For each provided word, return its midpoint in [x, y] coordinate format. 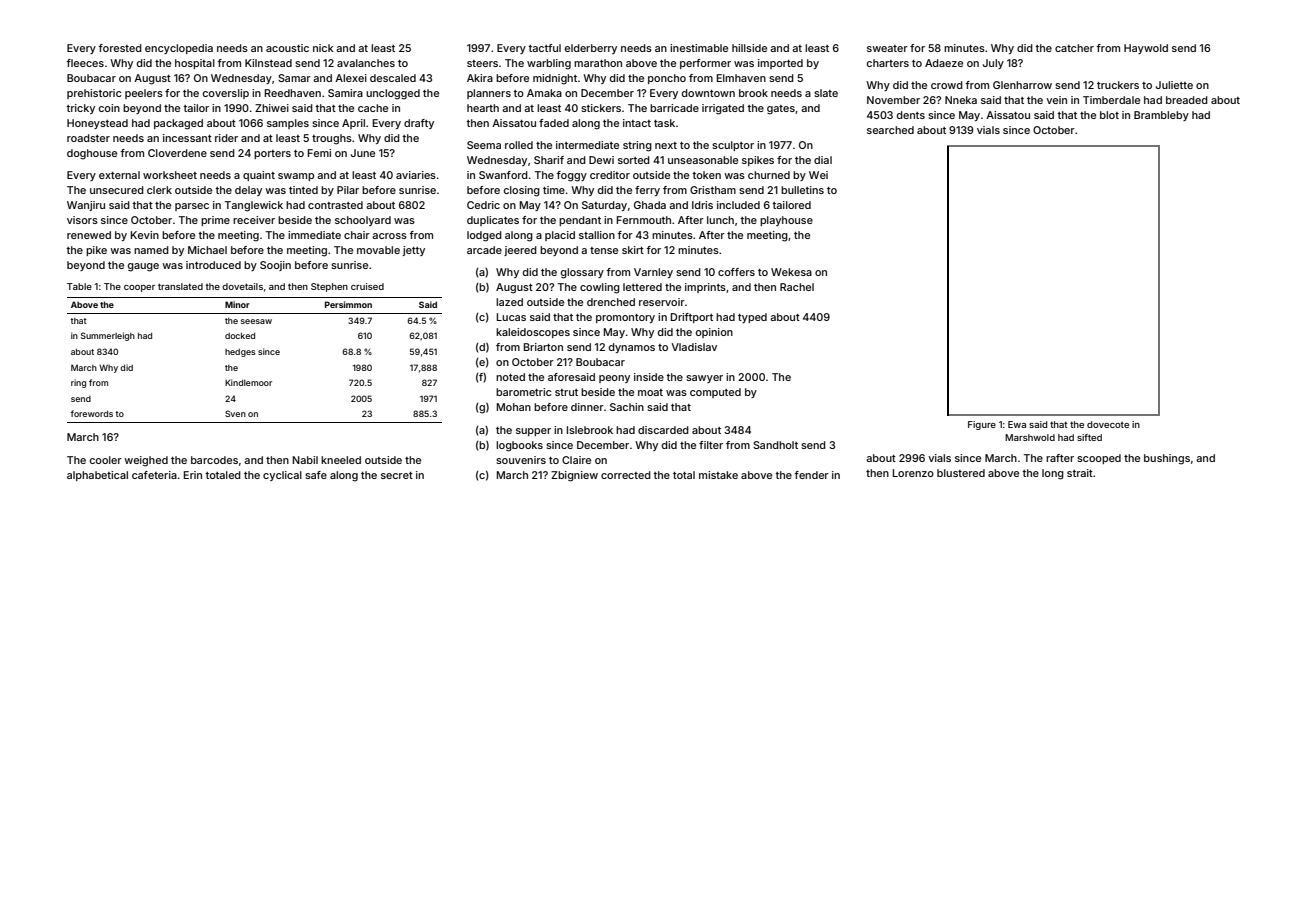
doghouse [92, 154]
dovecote [1108, 424]
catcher [1074, 48]
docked [240, 336]
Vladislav [694, 347]
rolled [519, 145]
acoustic [287, 48]
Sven [235, 413]
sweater [887, 48]
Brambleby [1161, 116]
